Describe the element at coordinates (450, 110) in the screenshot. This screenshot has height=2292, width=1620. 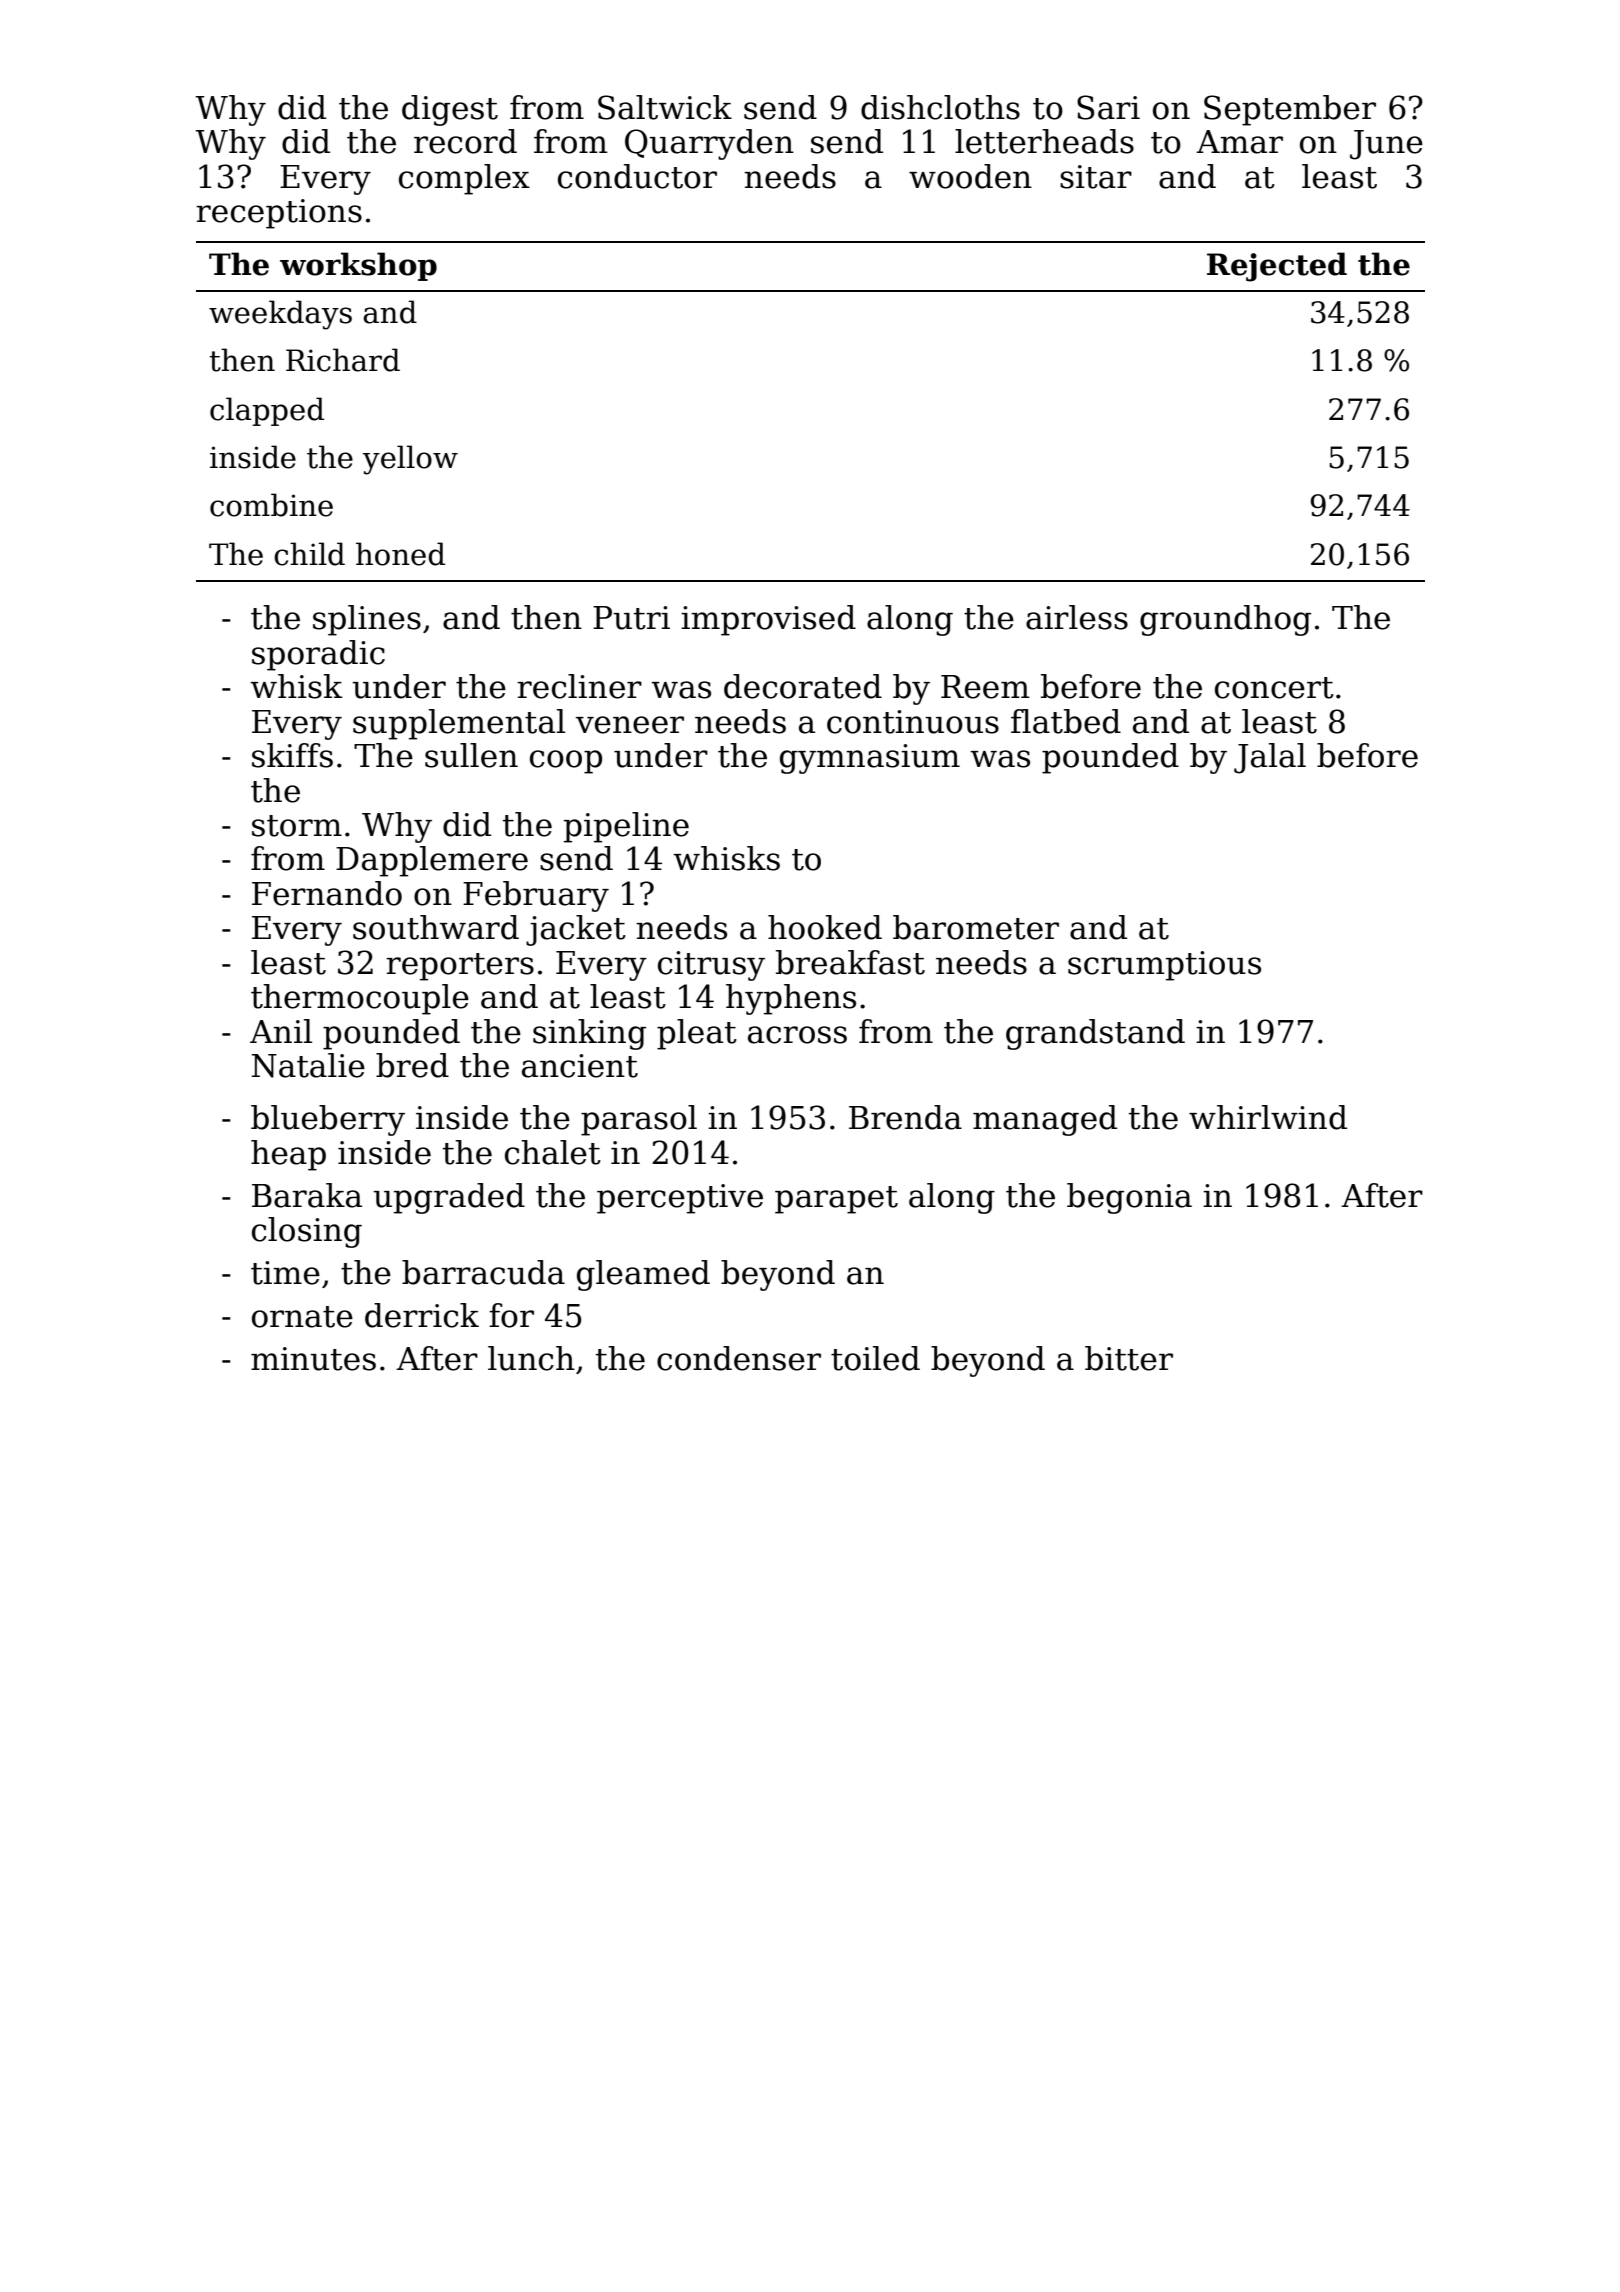
I see `digest` at that location.
